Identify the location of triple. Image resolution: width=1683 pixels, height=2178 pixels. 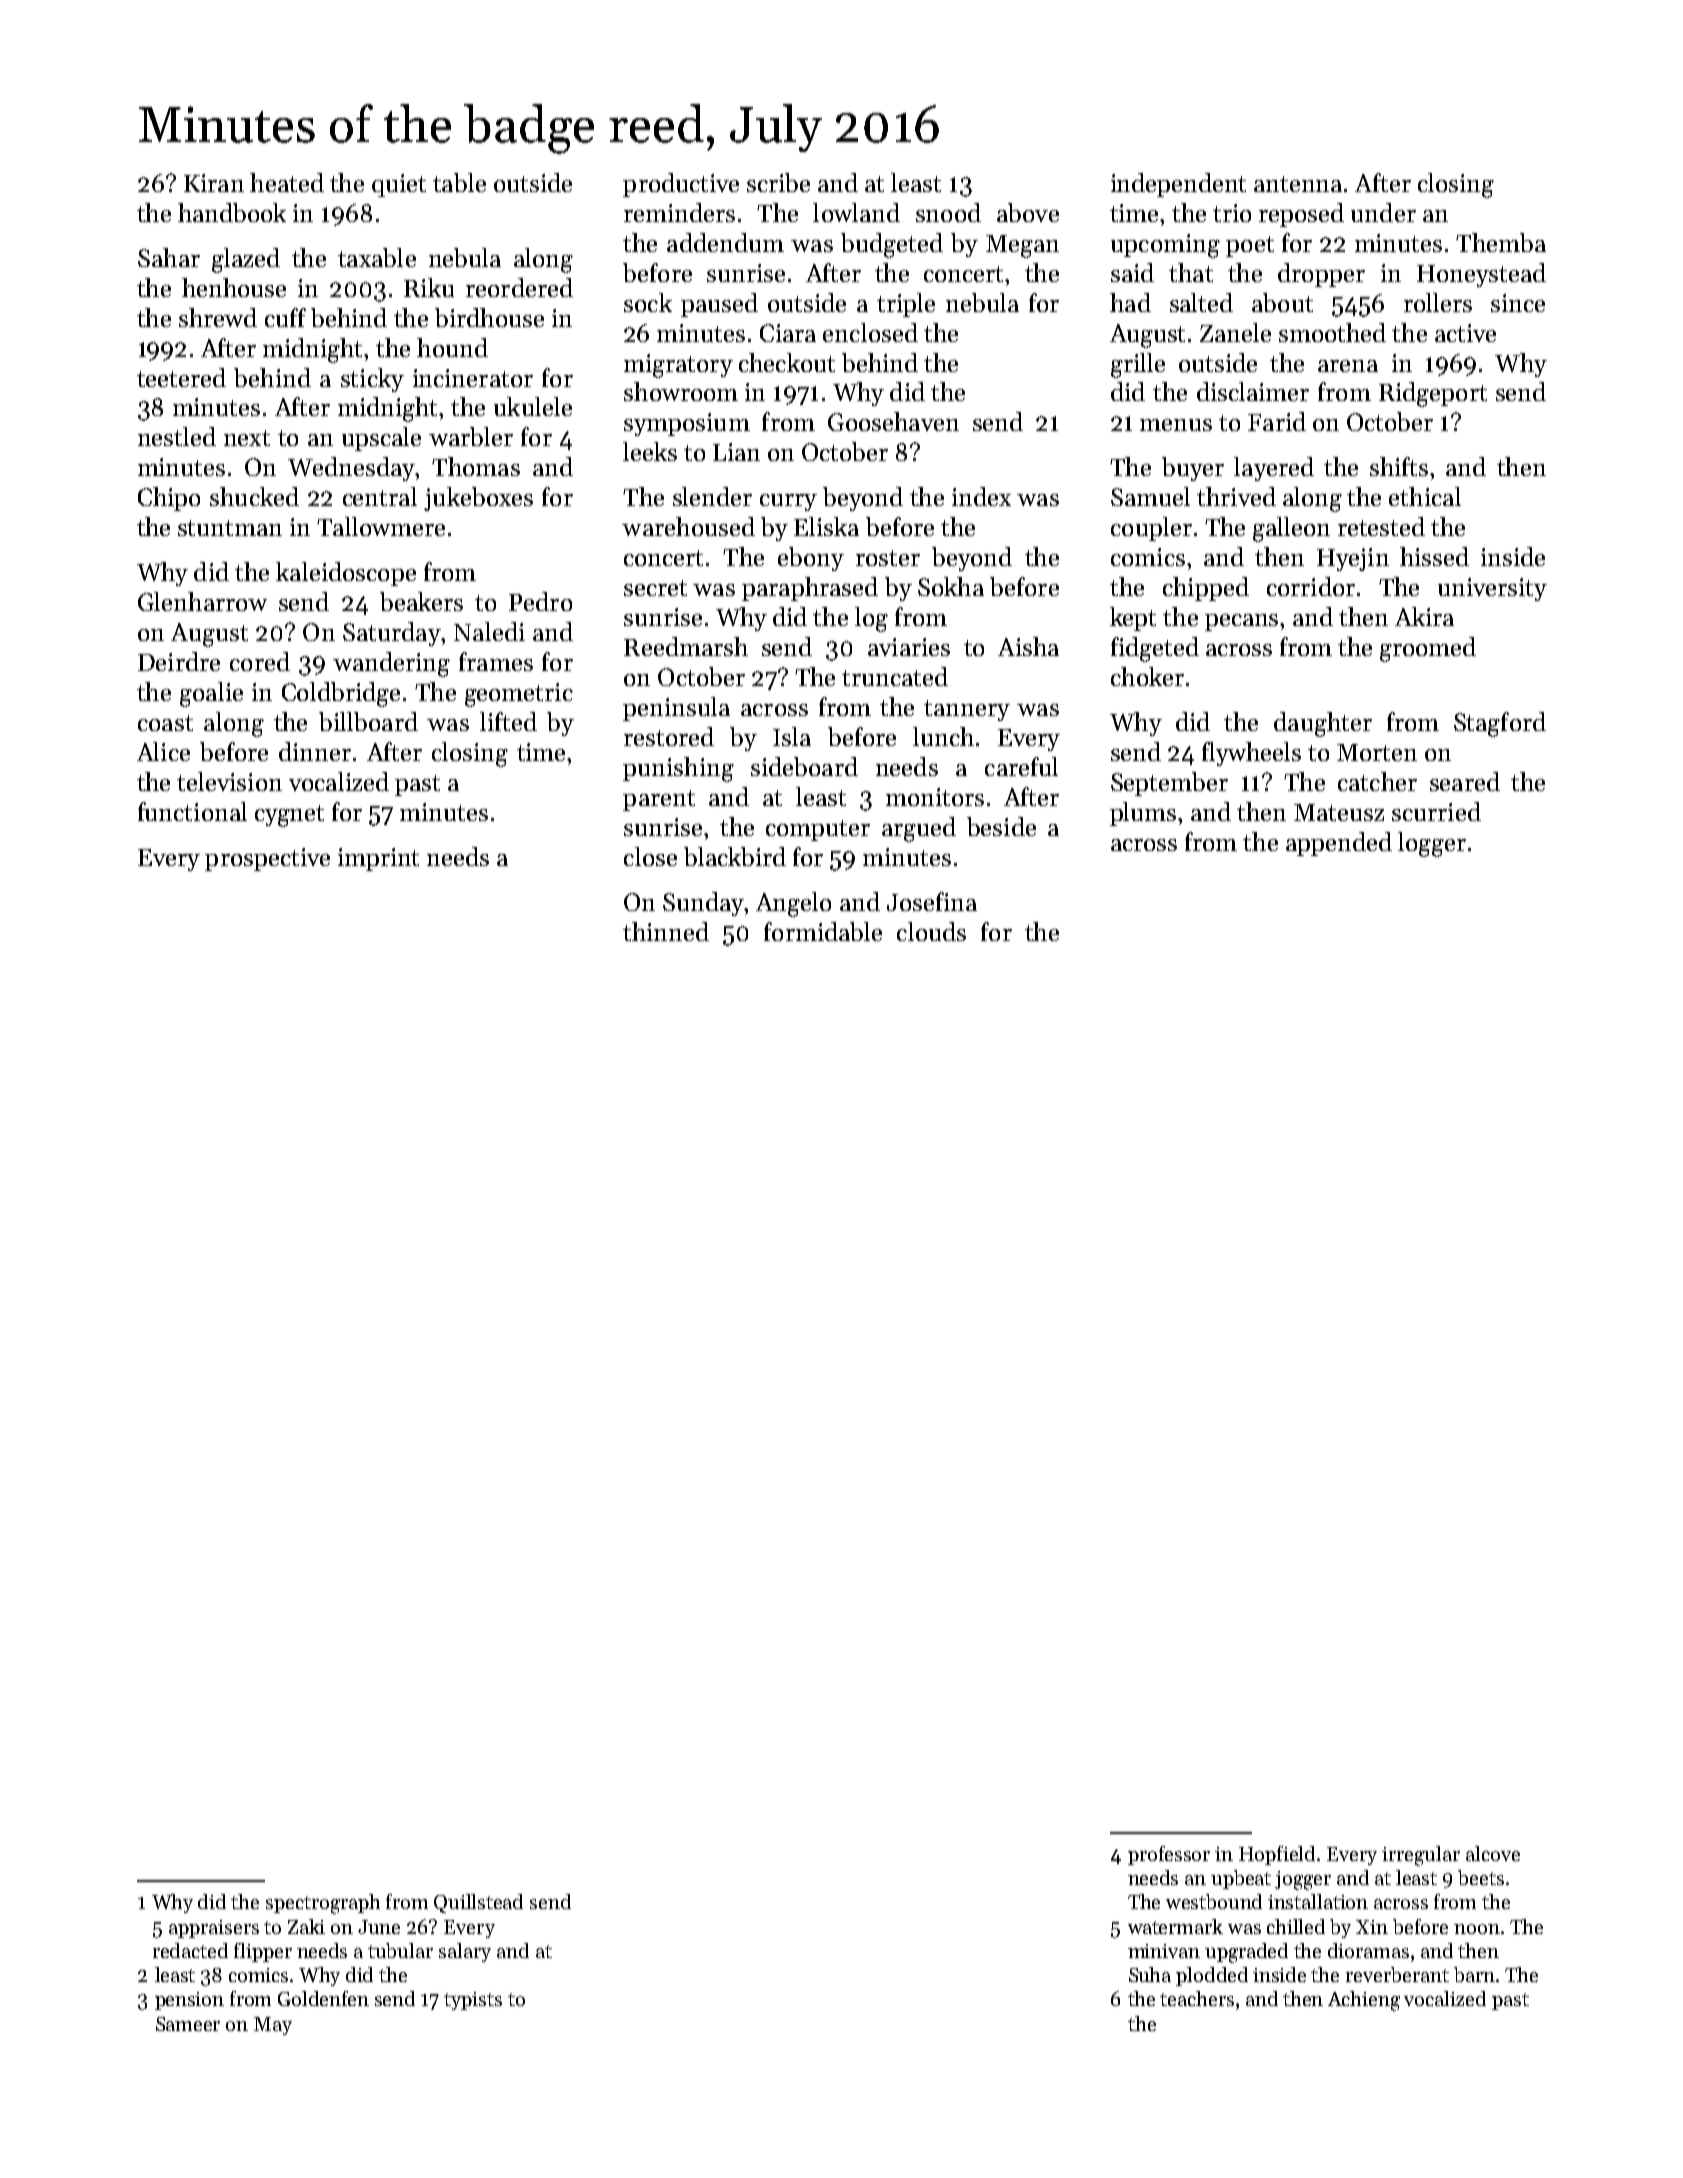
(906, 305).
